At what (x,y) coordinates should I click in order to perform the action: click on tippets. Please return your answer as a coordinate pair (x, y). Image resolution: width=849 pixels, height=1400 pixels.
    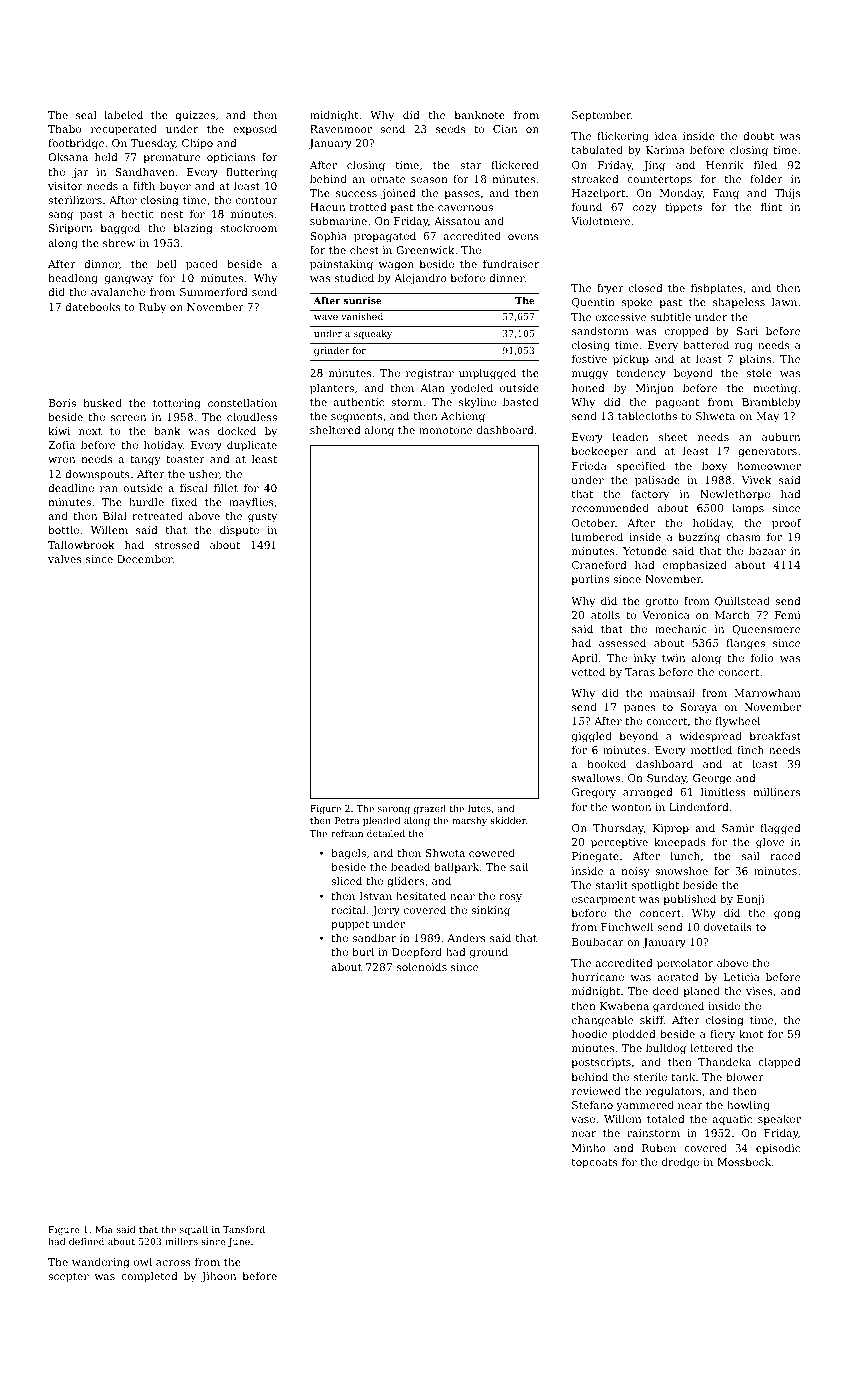
    Looking at the image, I should click on (683, 208).
